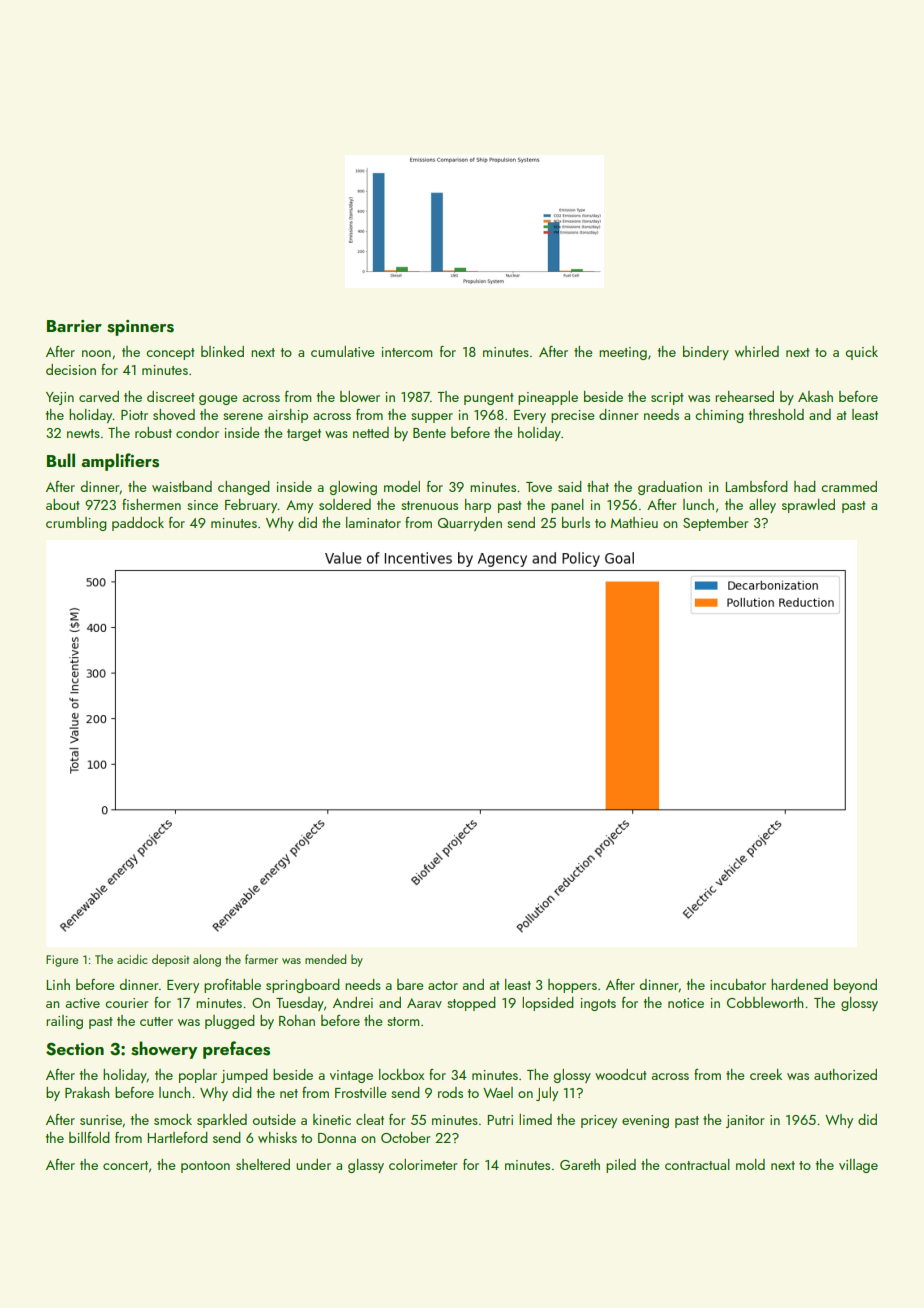  What do you see at coordinates (138, 524) in the document?
I see `paddock` at bounding box center [138, 524].
